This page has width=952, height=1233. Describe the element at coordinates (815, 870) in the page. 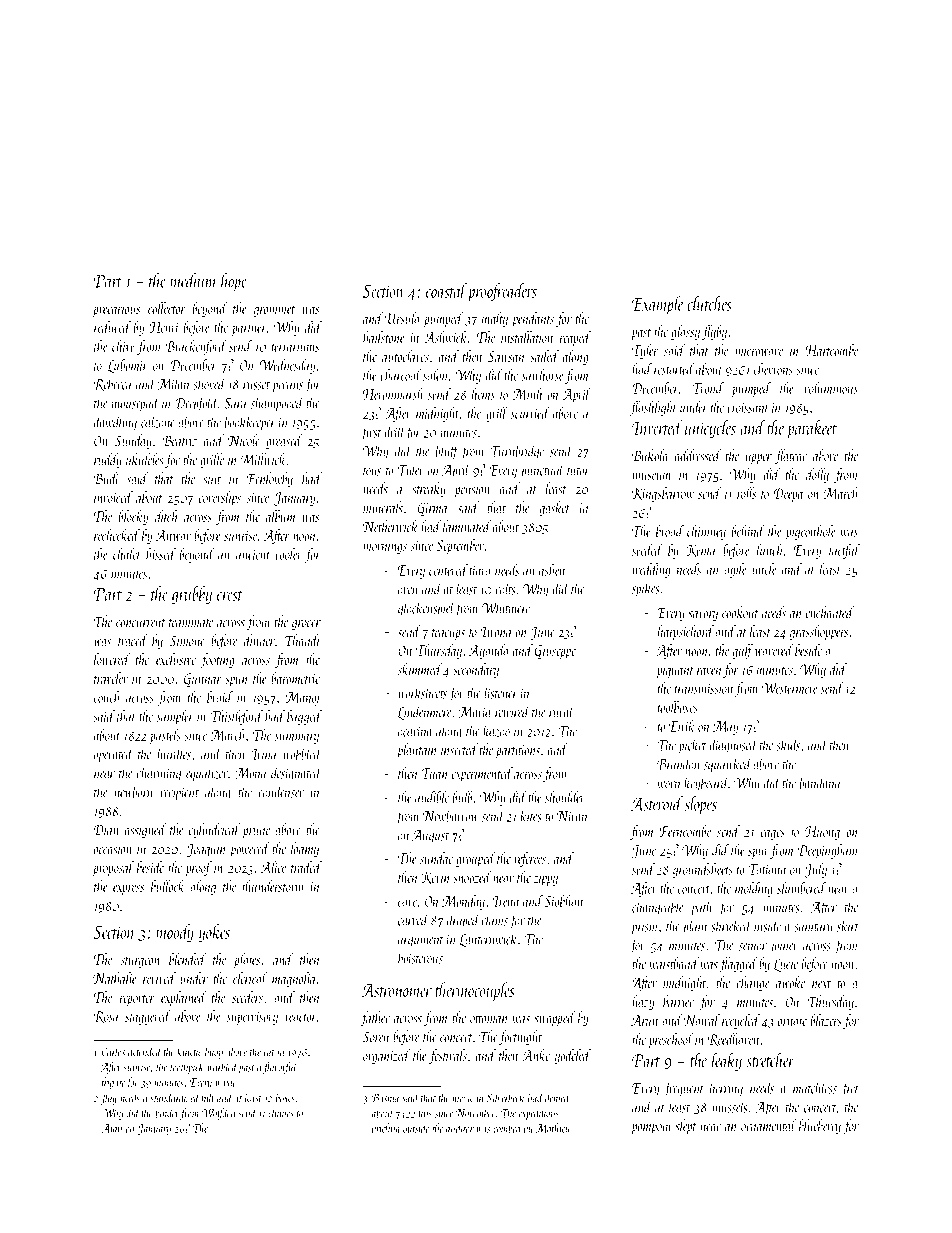

I see `July` at that location.
